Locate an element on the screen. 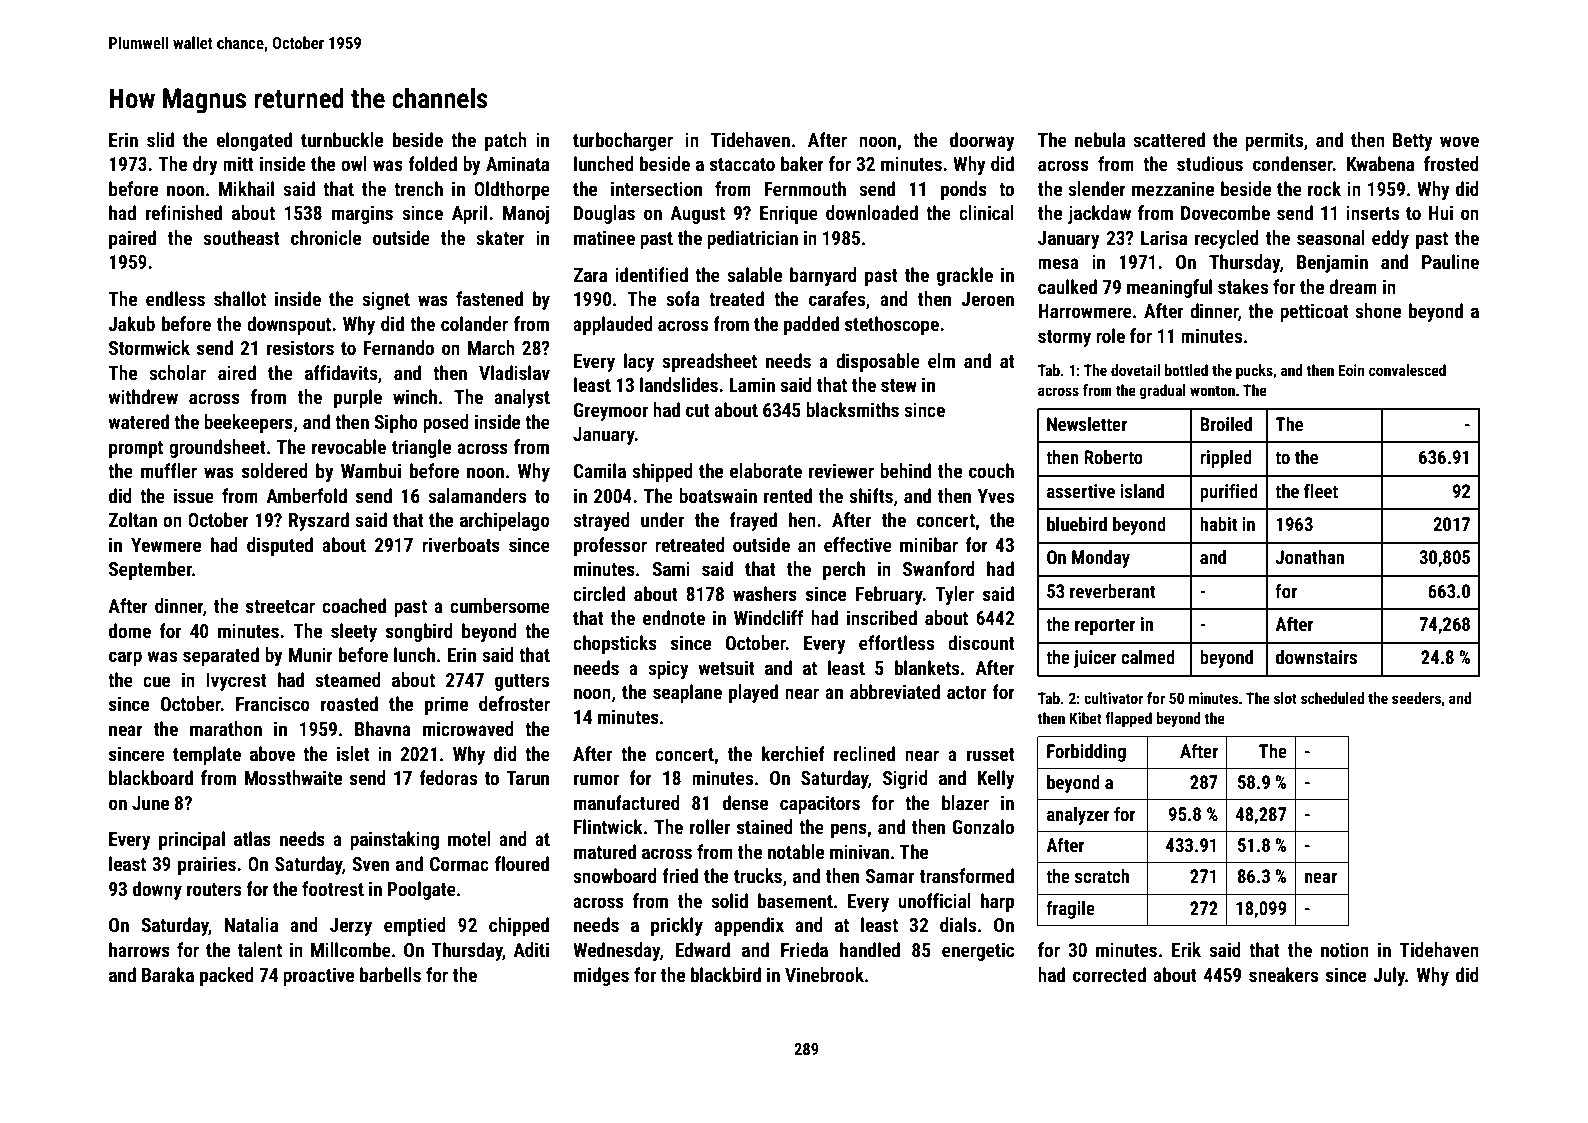 Image resolution: width=1588 pixels, height=1123 pixels. fastened is located at coordinates (489, 298).
